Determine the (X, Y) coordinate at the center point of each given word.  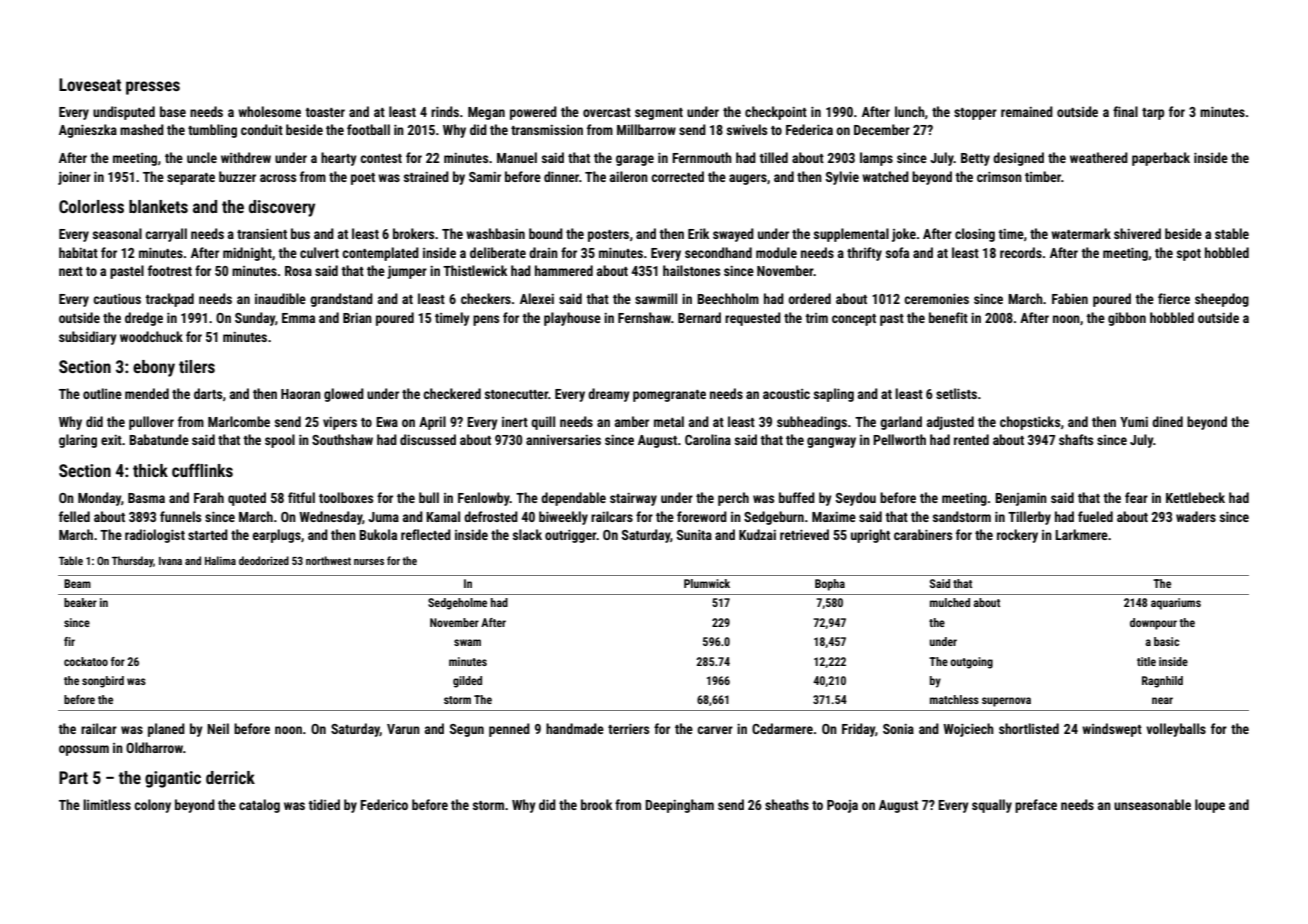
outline (102, 393)
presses (153, 88)
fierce (1174, 298)
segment (659, 114)
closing (975, 235)
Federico (384, 804)
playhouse (572, 319)
